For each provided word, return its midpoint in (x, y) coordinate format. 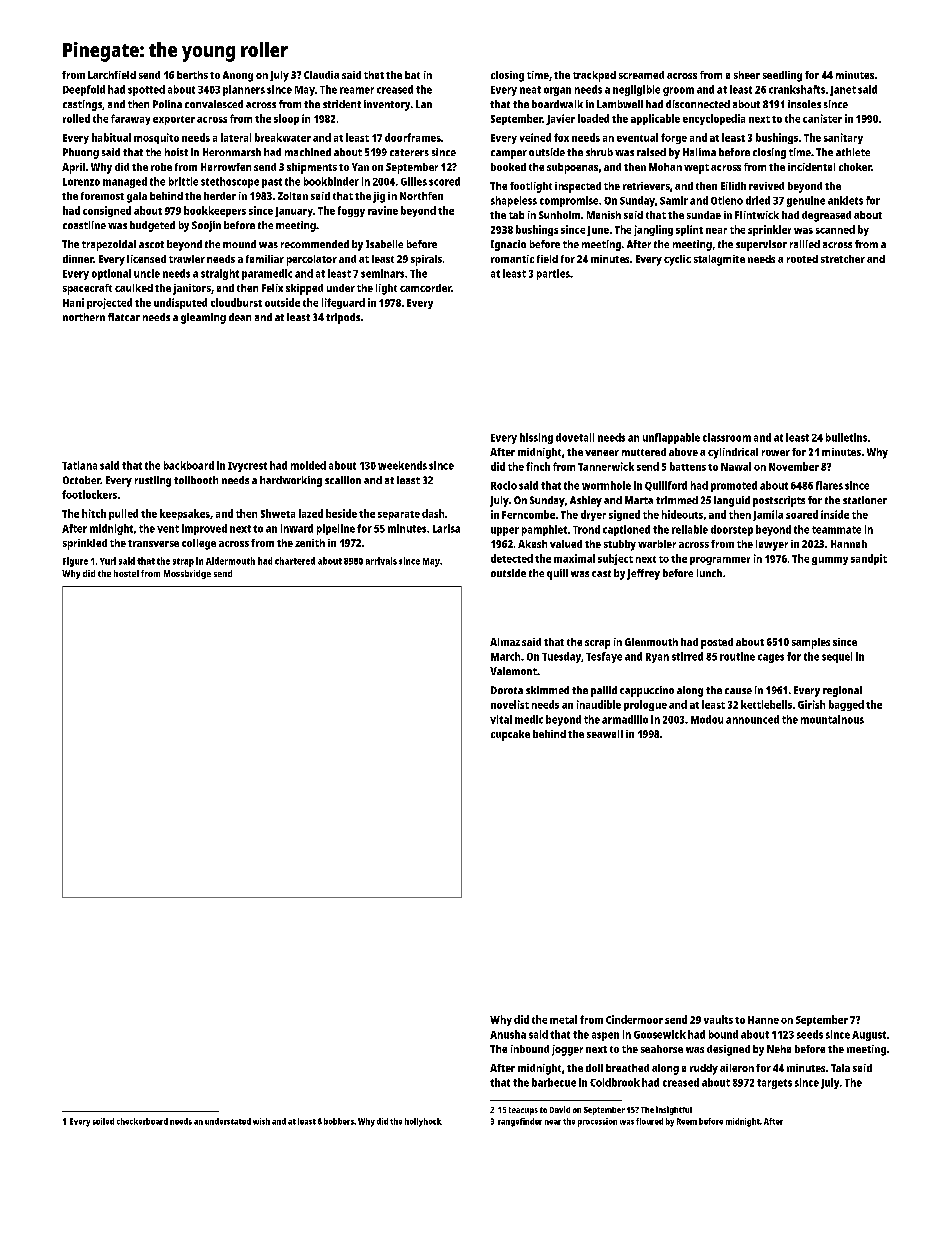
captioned (626, 530)
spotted (146, 90)
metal (563, 1019)
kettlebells (766, 704)
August (869, 1036)
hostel (126, 573)
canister (822, 118)
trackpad (594, 76)
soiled (103, 1121)
